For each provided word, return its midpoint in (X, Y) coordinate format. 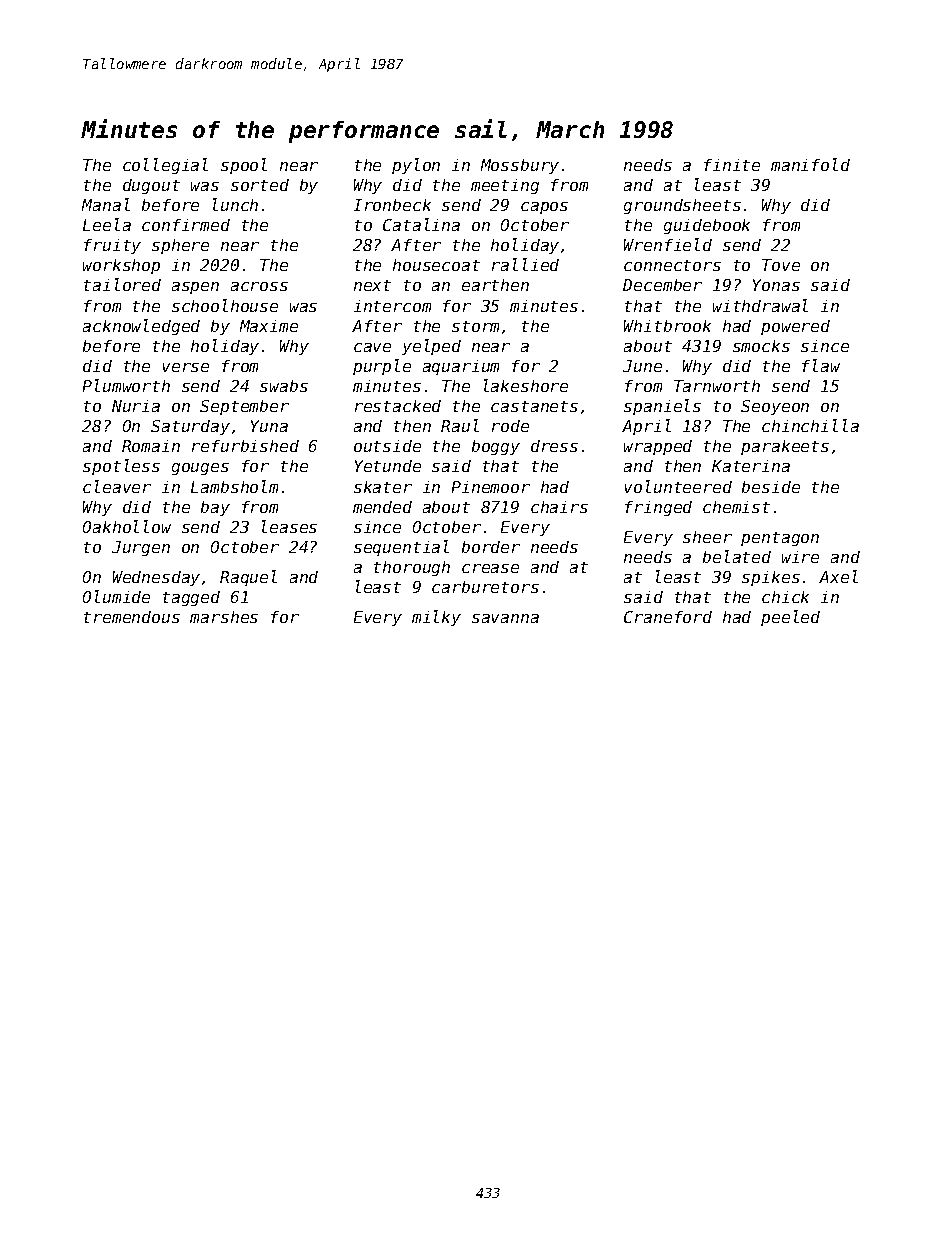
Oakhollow (127, 526)
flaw (821, 365)
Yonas (776, 285)
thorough (412, 568)
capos (544, 208)
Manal (106, 204)
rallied (525, 264)
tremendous (132, 617)
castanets (534, 406)
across (259, 286)
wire (800, 557)
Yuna (269, 426)
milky (436, 618)
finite (732, 165)
